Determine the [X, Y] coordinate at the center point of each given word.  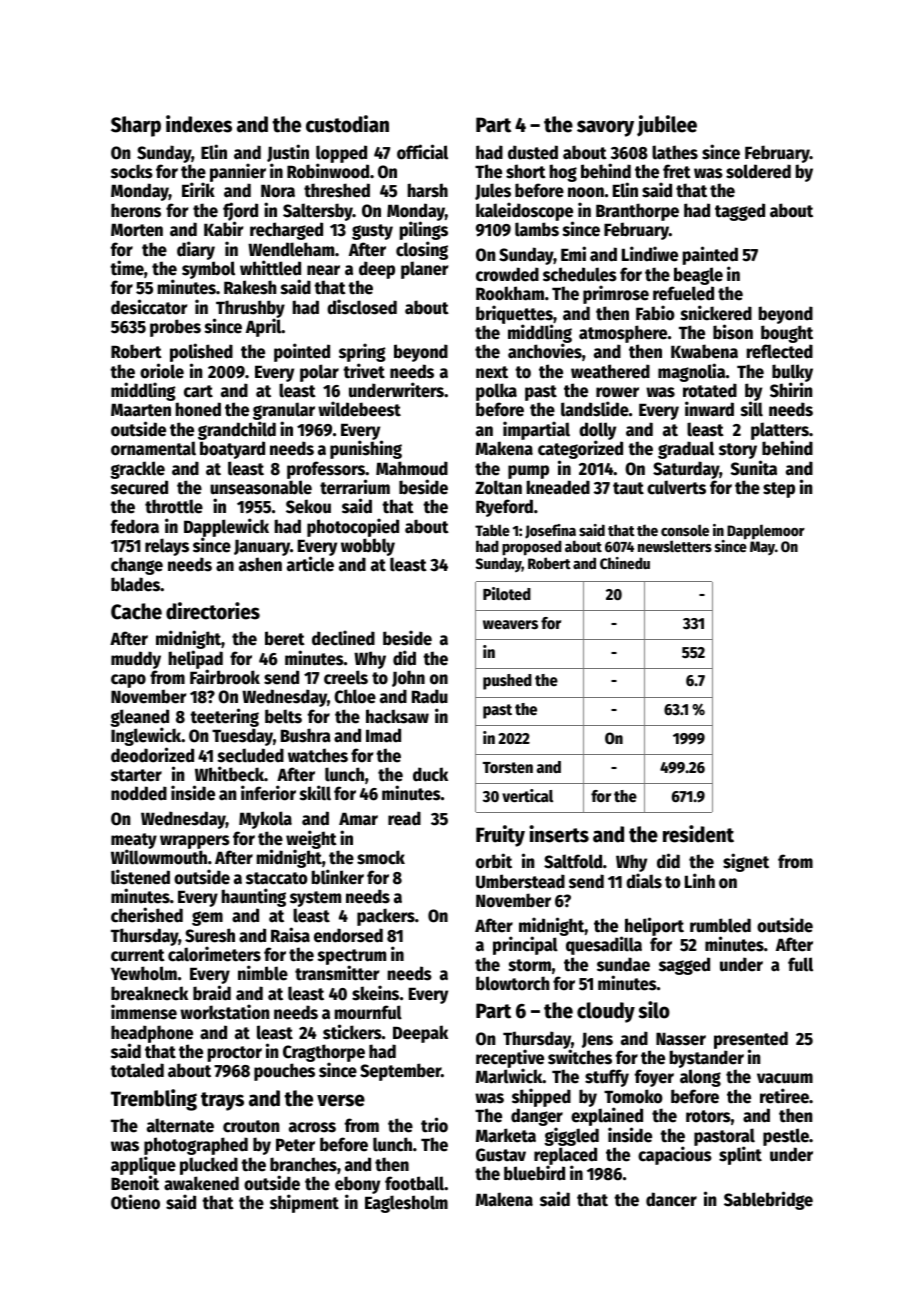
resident [698, 834]
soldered [758, 171]
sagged [684, 966]
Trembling [154, 1100]
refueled [683, 293]
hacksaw [397, 716]
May [762, 548]
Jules [493, 191]
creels [346, 677]
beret [285, 638]
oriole [162, 371]
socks [132, 171]
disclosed [362, 307]
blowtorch [512, 983]
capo [128, 681]
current [138, 955]
